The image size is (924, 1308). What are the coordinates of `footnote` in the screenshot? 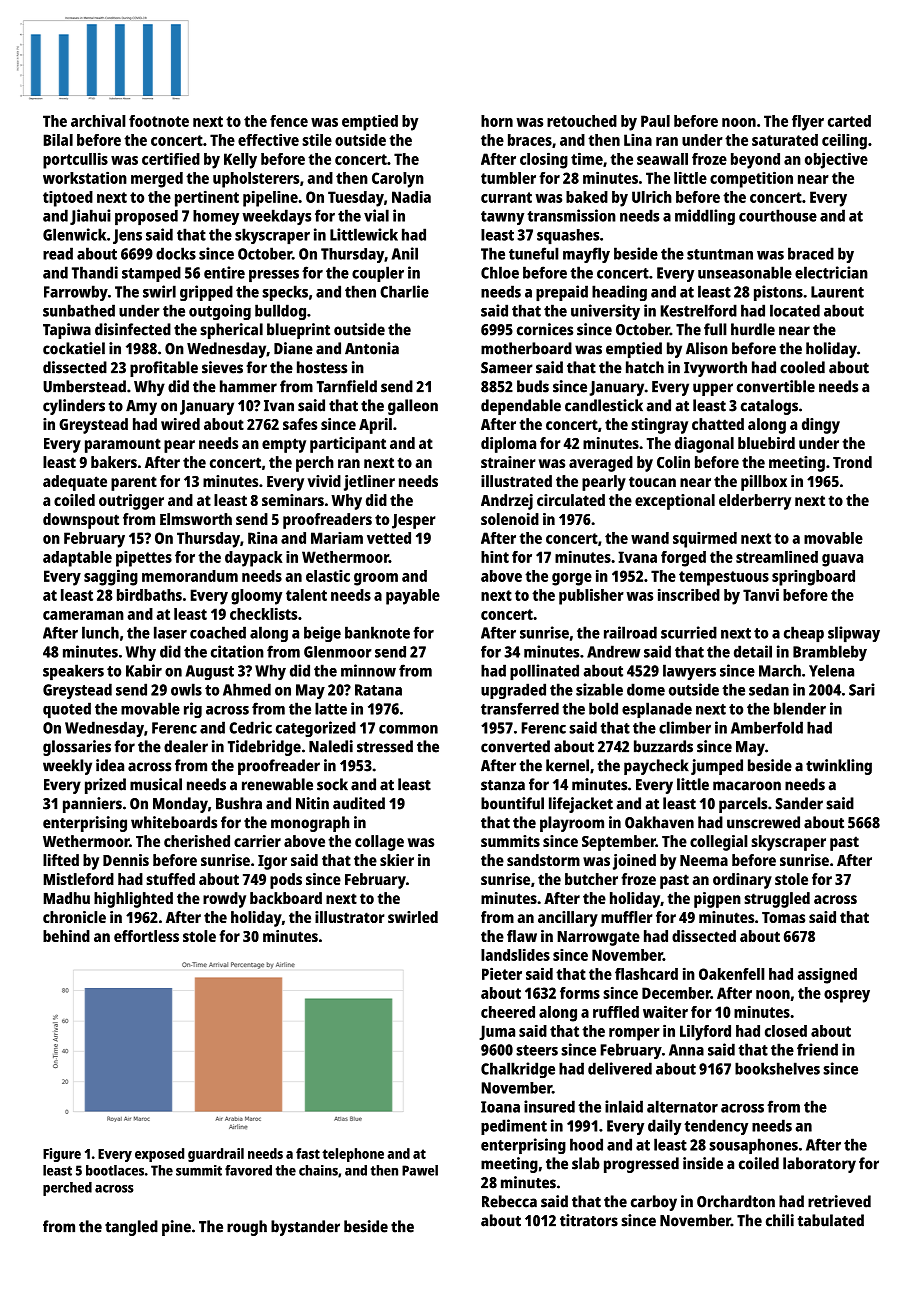 It's located at (159, 121).
